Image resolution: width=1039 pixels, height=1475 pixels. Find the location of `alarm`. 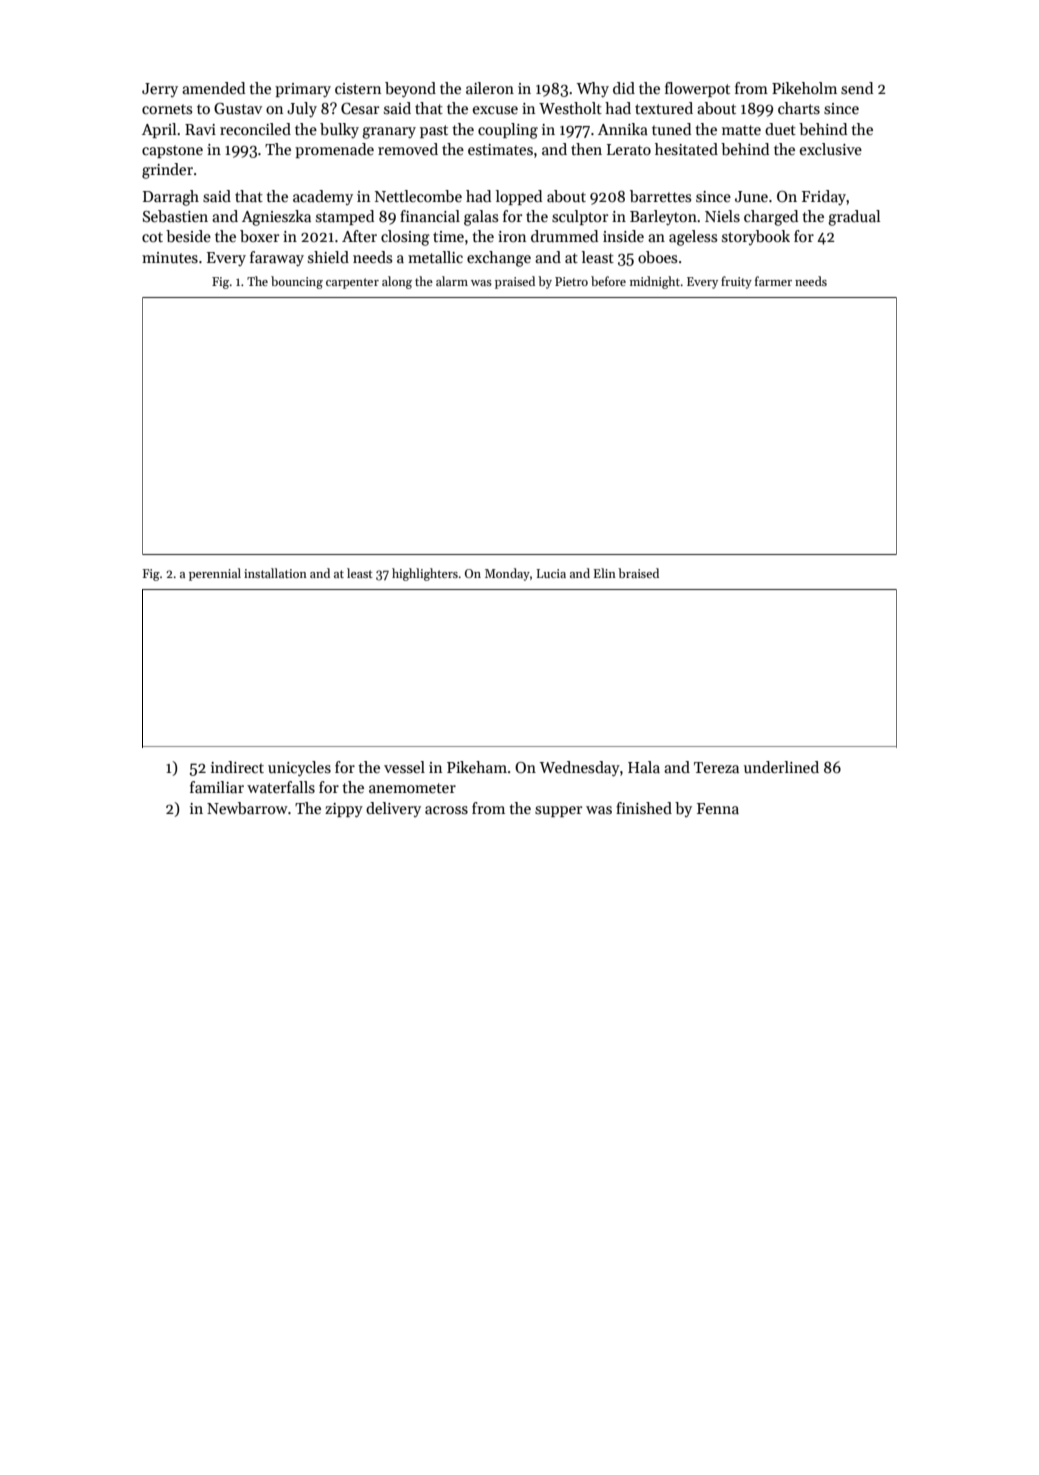

alarm is located at coordinates (452, 281).
